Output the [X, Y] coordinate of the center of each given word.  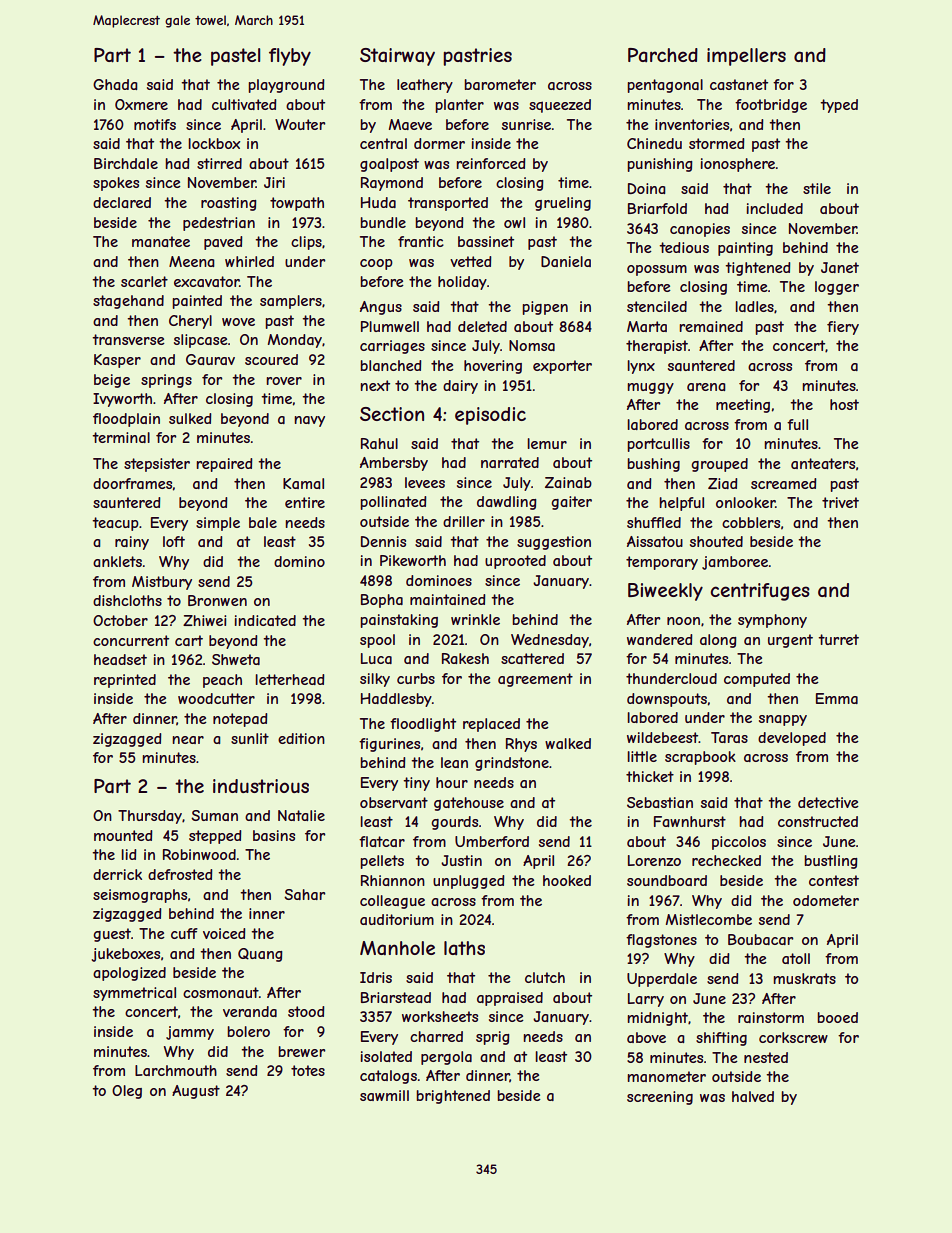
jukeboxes [126, 955]
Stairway [397, 57]
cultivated [244, 104]
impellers [746, 57]
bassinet [486, 241]
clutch [545, 977]
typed [839, 106]
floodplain [126, 420]
